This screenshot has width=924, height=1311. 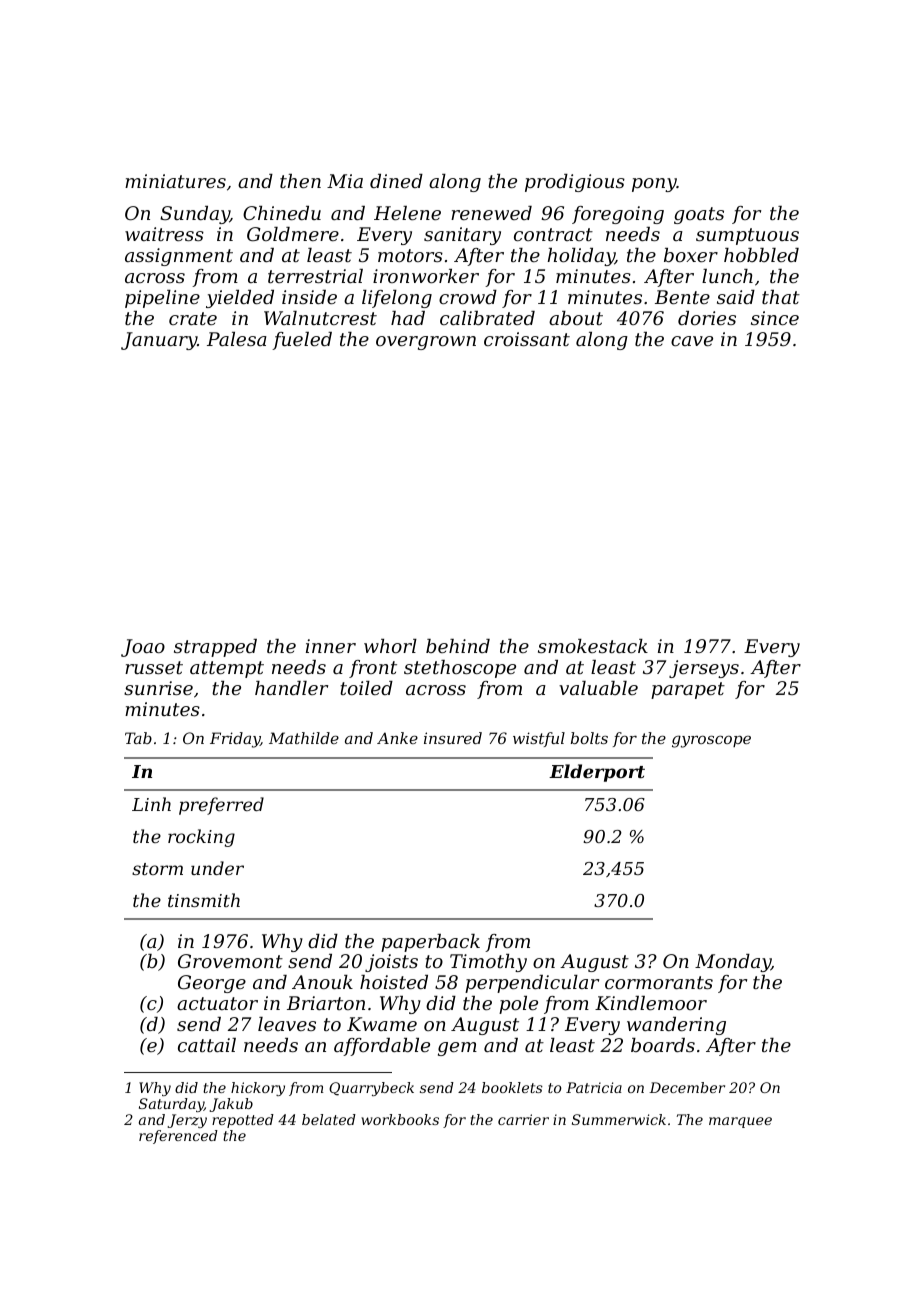 What do you see at coordinates (733, 963) in the screenshot?
I see `Monday` at bounding box center [733, 963].
